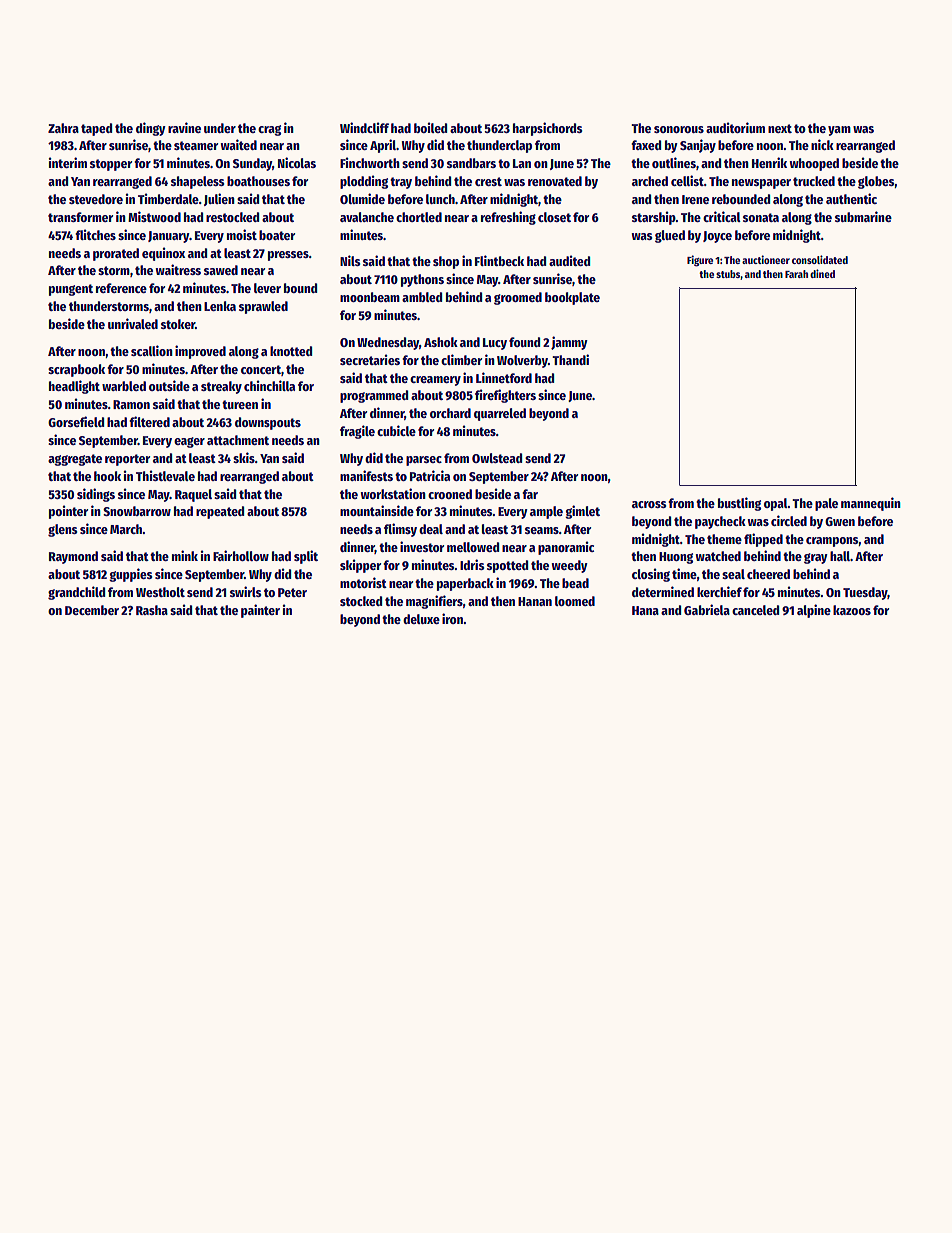  I want to click on Zahra, so click(63, 128).
